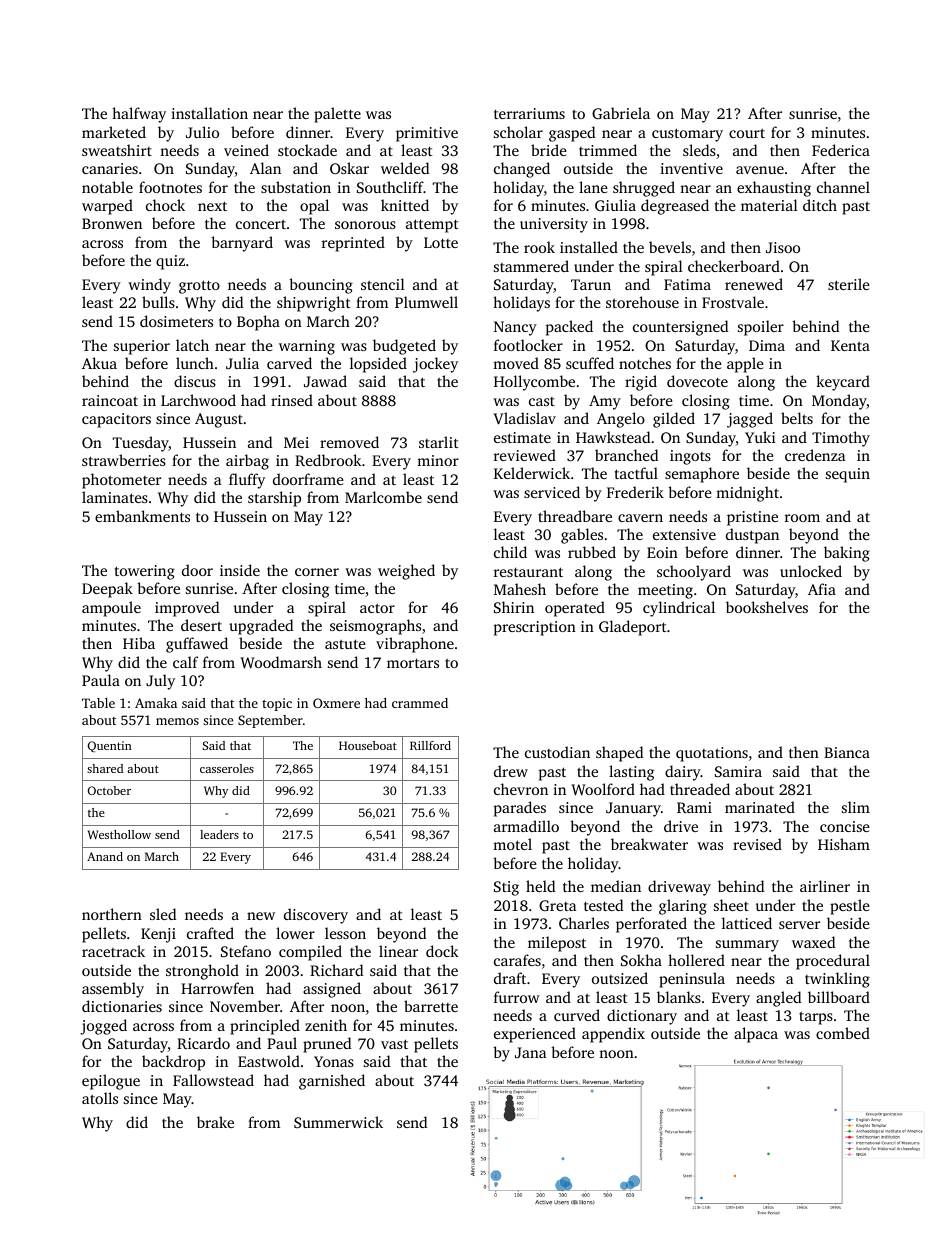  What do you see at coordinates (215, 1122) in the image?
I see `brake` at bounding box center [215, 1122].
